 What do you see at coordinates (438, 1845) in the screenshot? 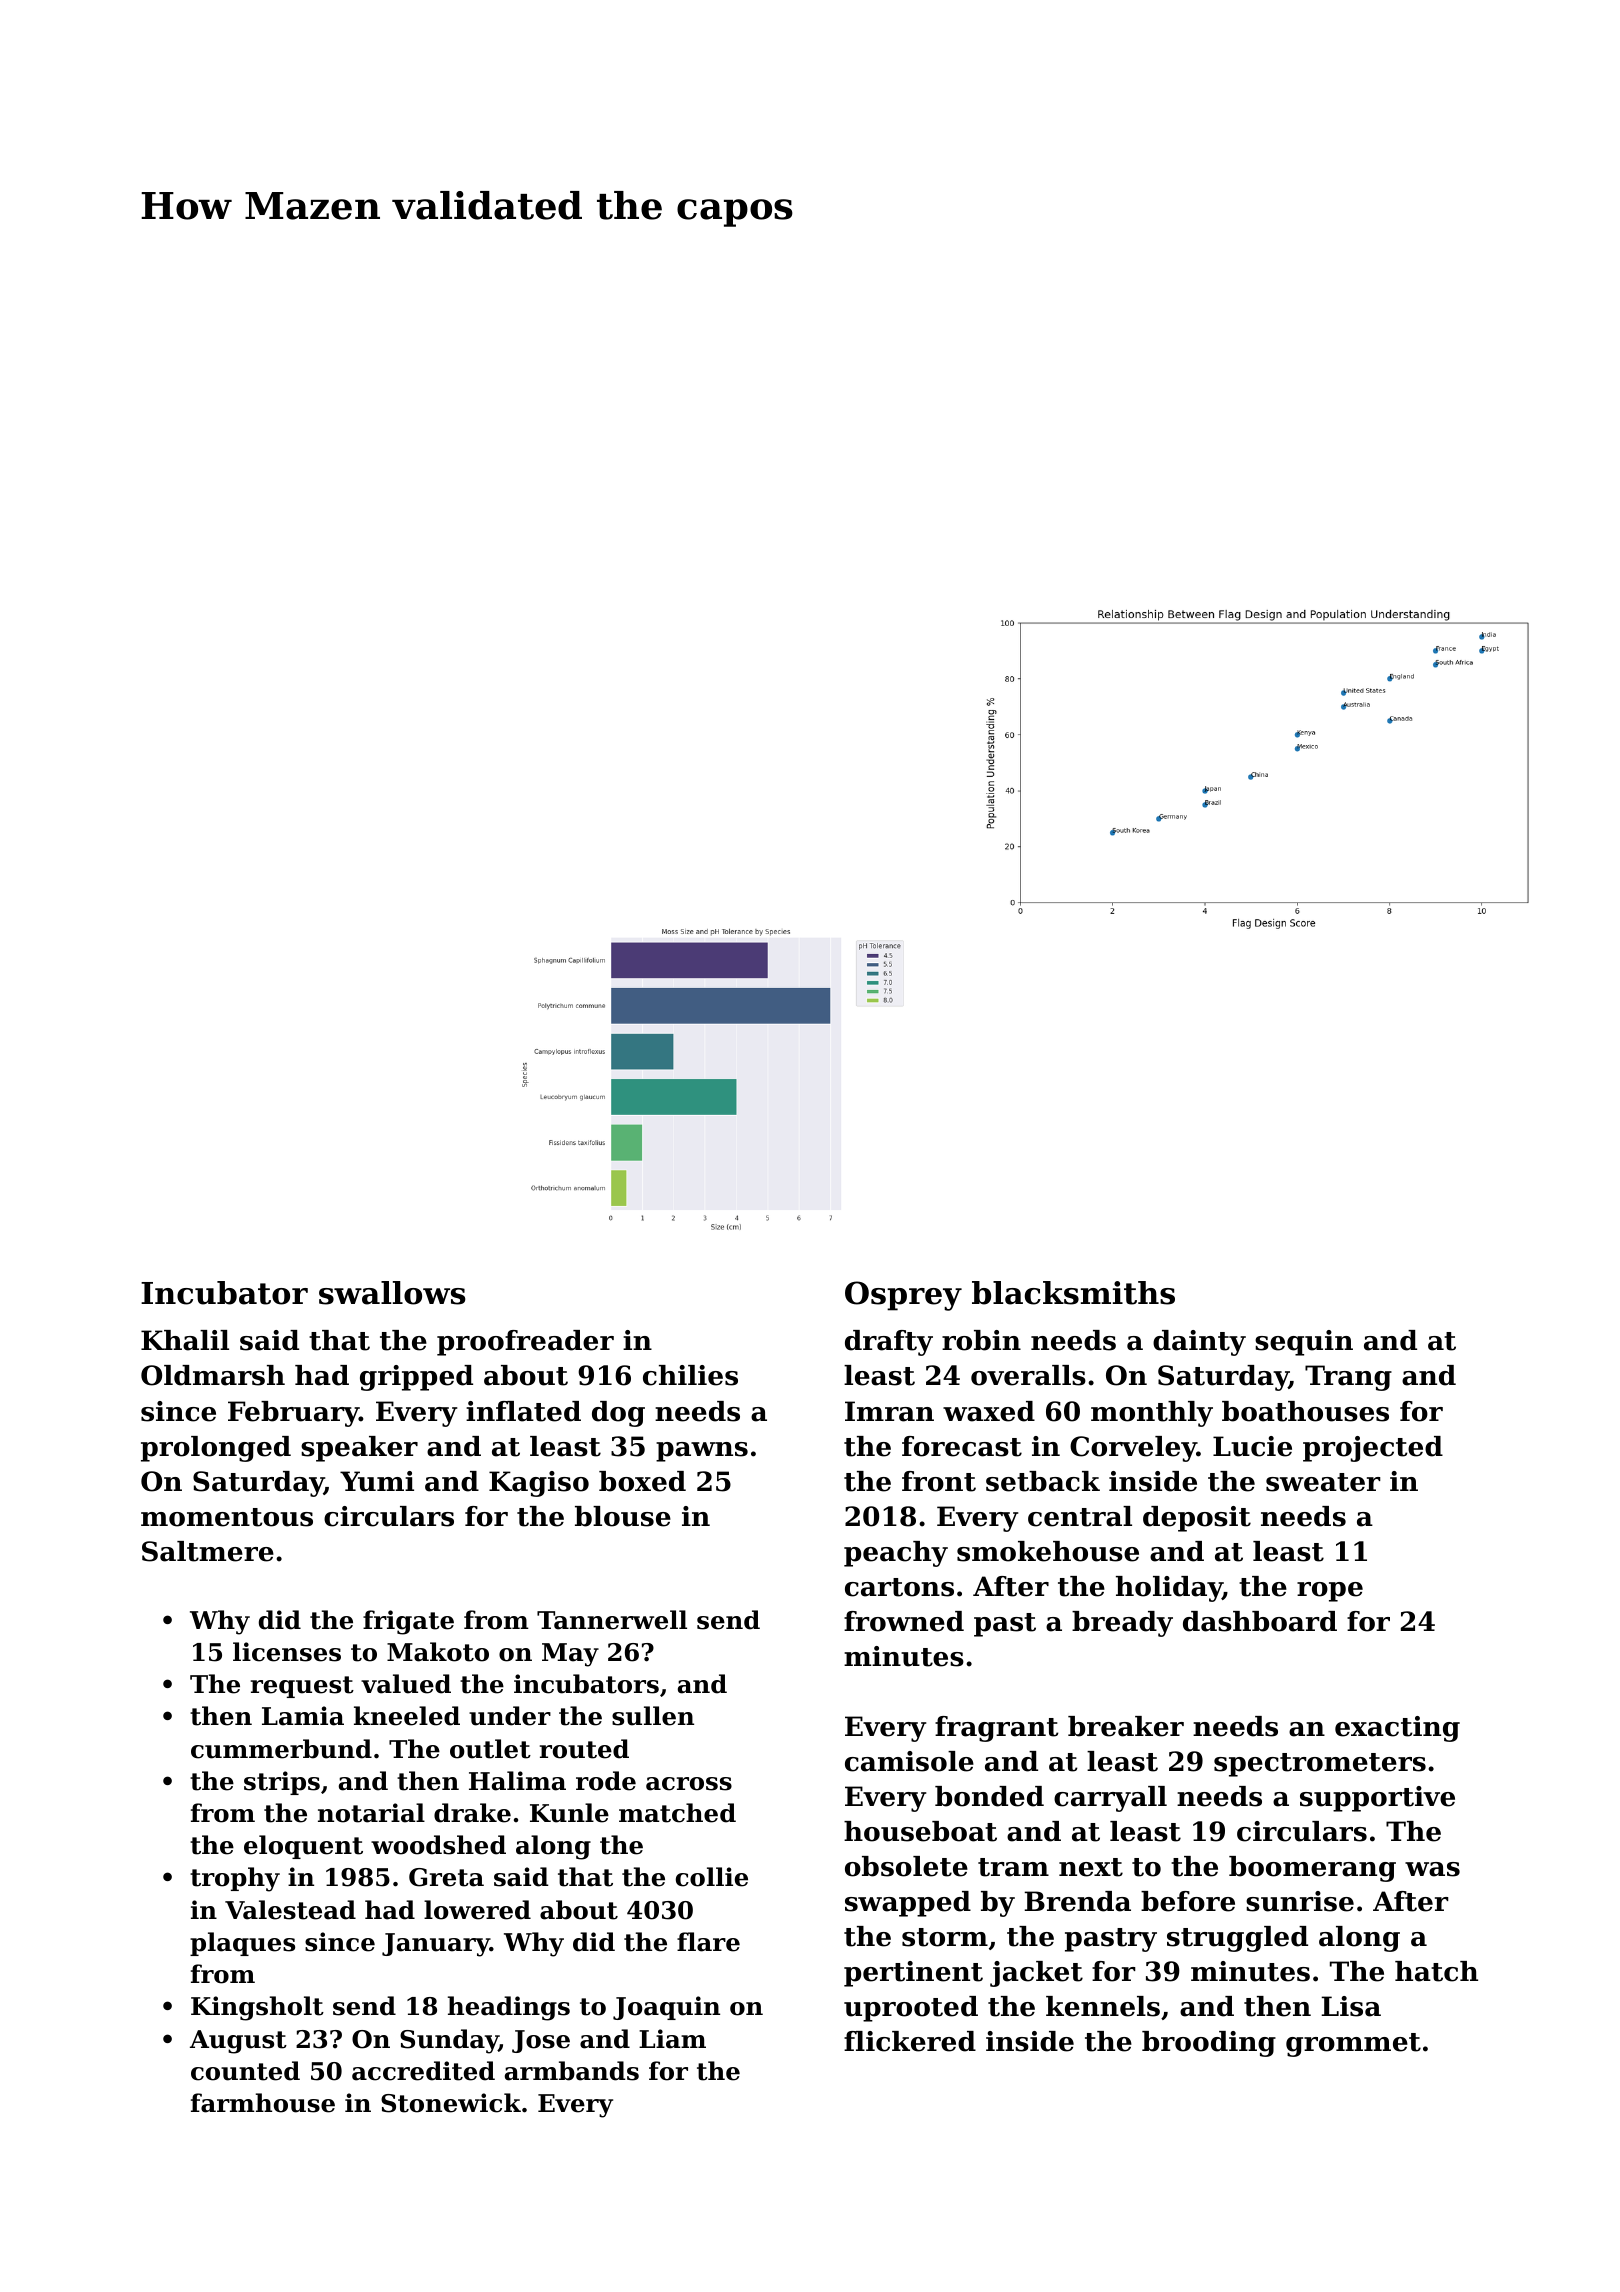
I see `woodshed` at bounding box center [438, 1845].
